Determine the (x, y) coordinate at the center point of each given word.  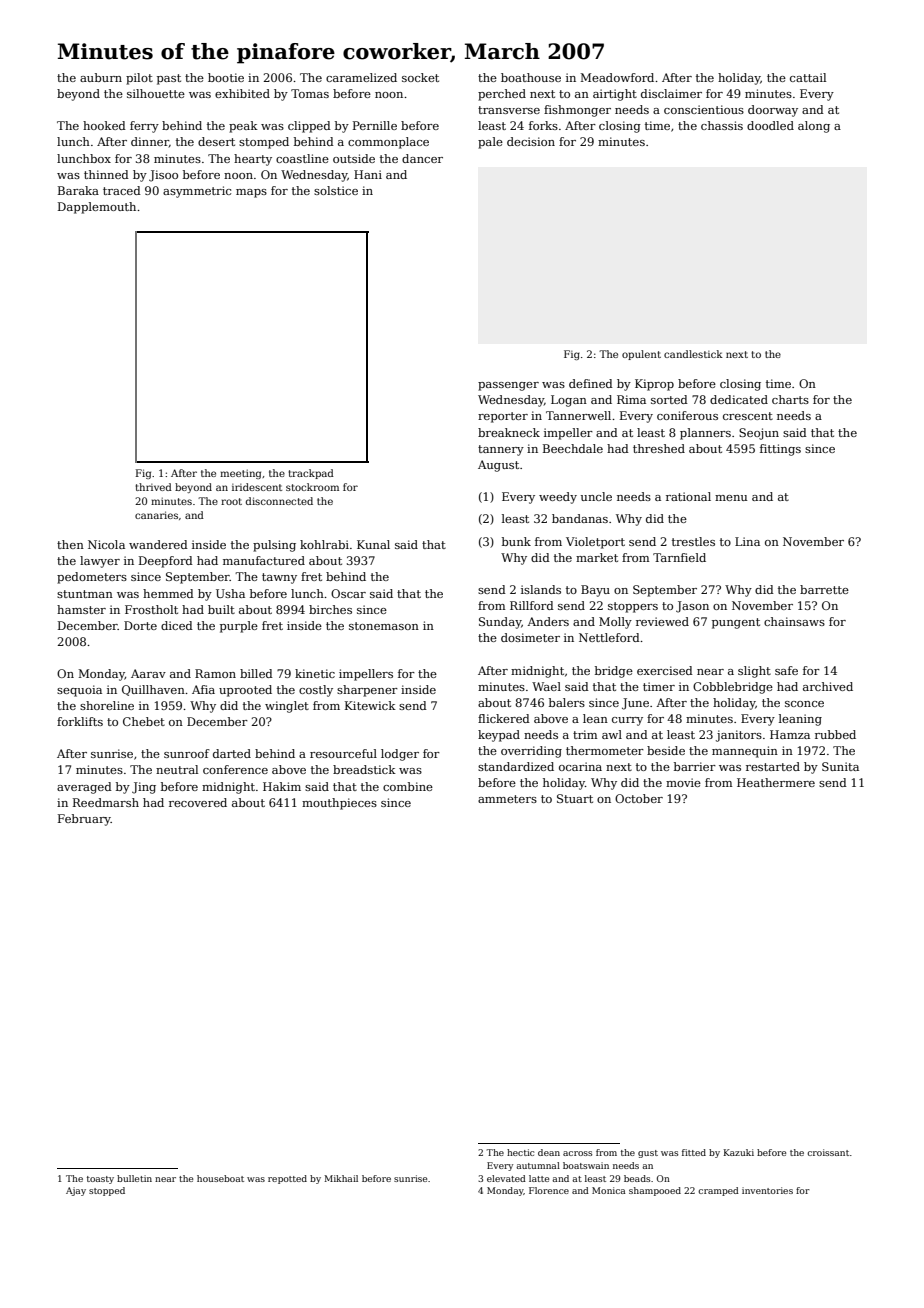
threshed (659, 448)
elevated (506, 1178)
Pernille (375, 125)
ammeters (507, 799)
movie (683, 782)
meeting (240, 474)
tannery (501, 450)
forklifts (80, 721)
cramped (718, 1191)
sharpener (367, 691)
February (84, 820)
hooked (104, 125)
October (639, 798)
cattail (808, 77)
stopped (107, 1191)
